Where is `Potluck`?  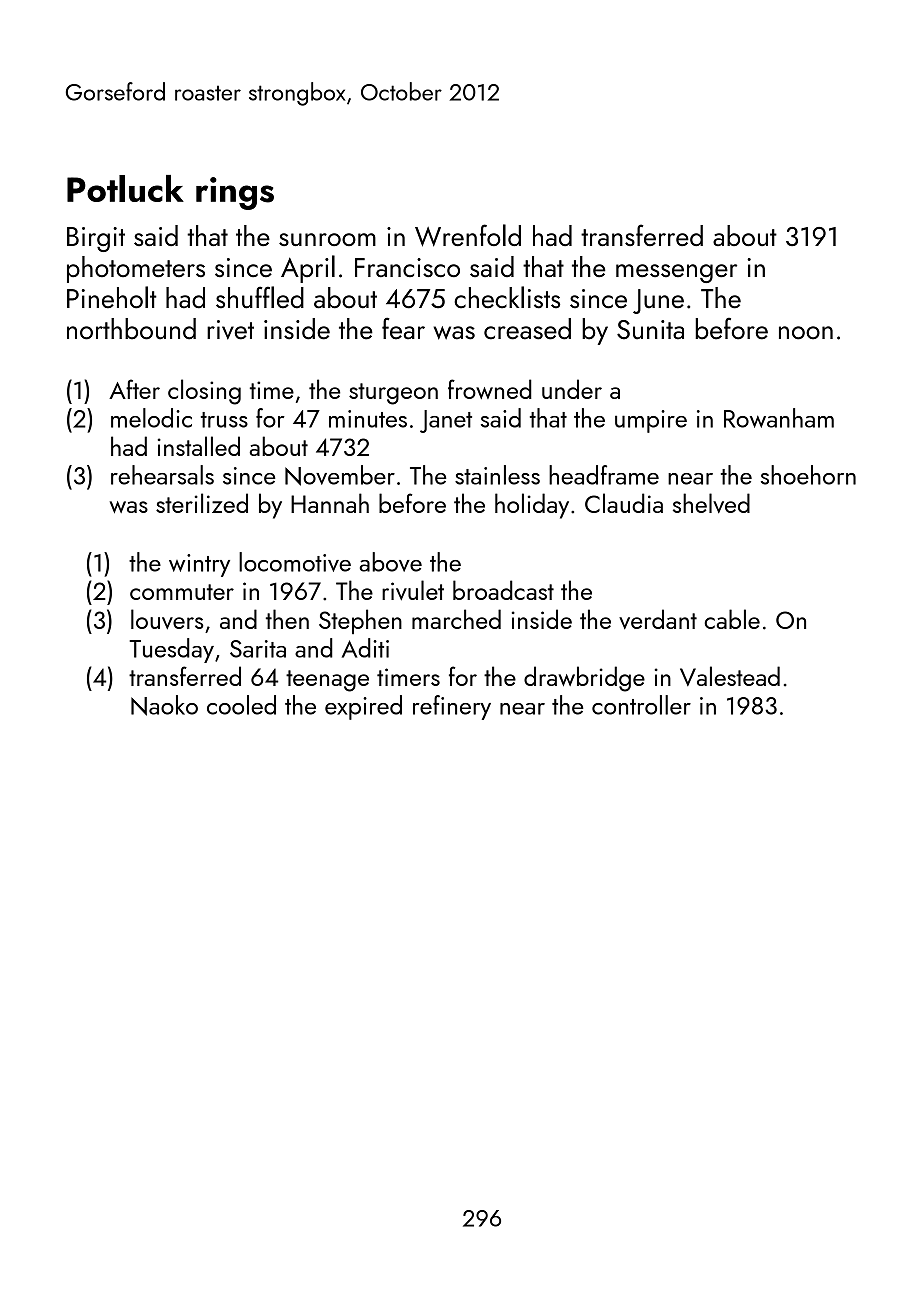 Potluck is located at coordinates (125, 188).
